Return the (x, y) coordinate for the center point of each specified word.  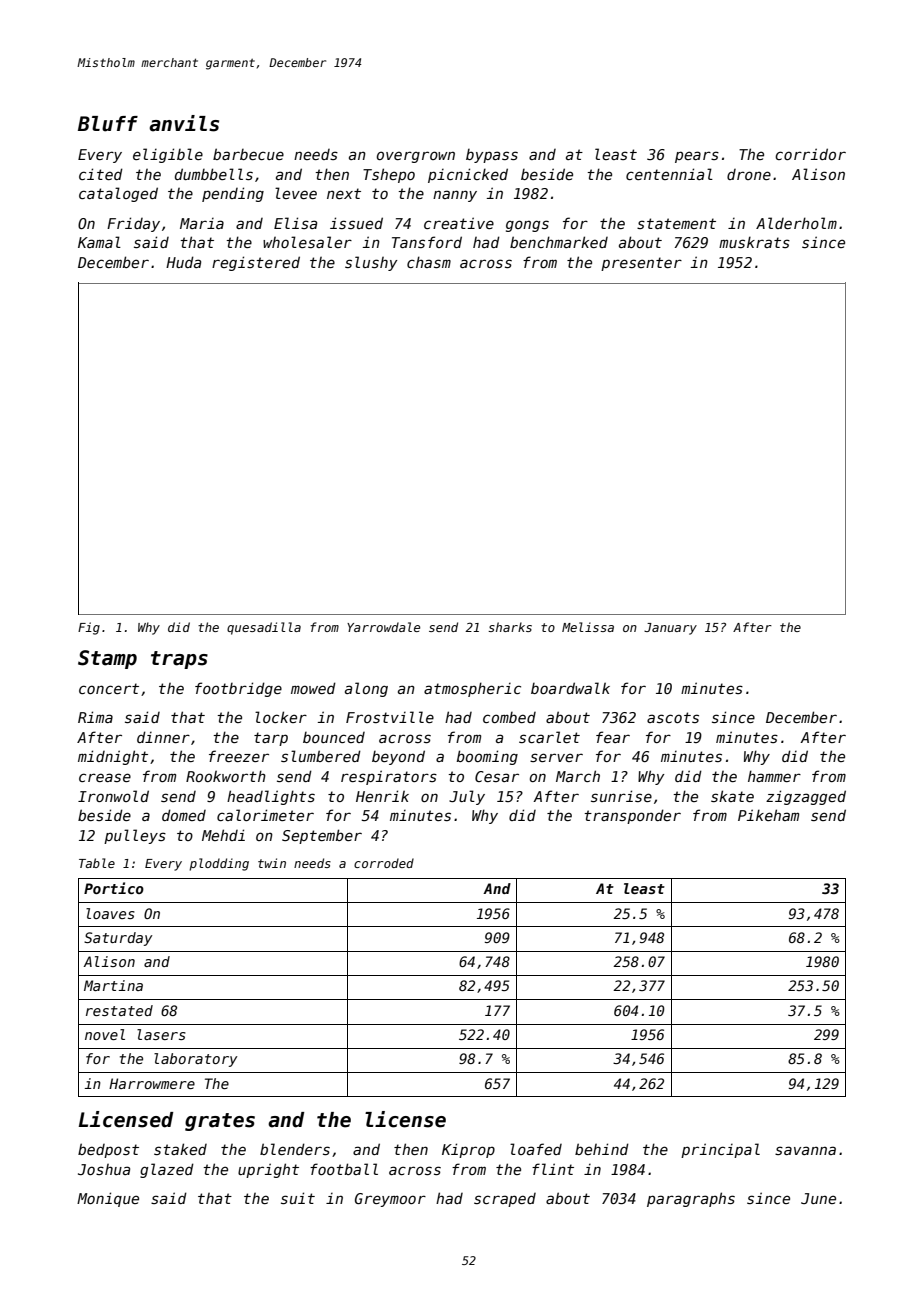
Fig (89, 628)
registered (256, 263)
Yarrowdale (383, 627)
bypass (492, 156)
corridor (810, 154)
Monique (108, 1199)
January (670, 629)
